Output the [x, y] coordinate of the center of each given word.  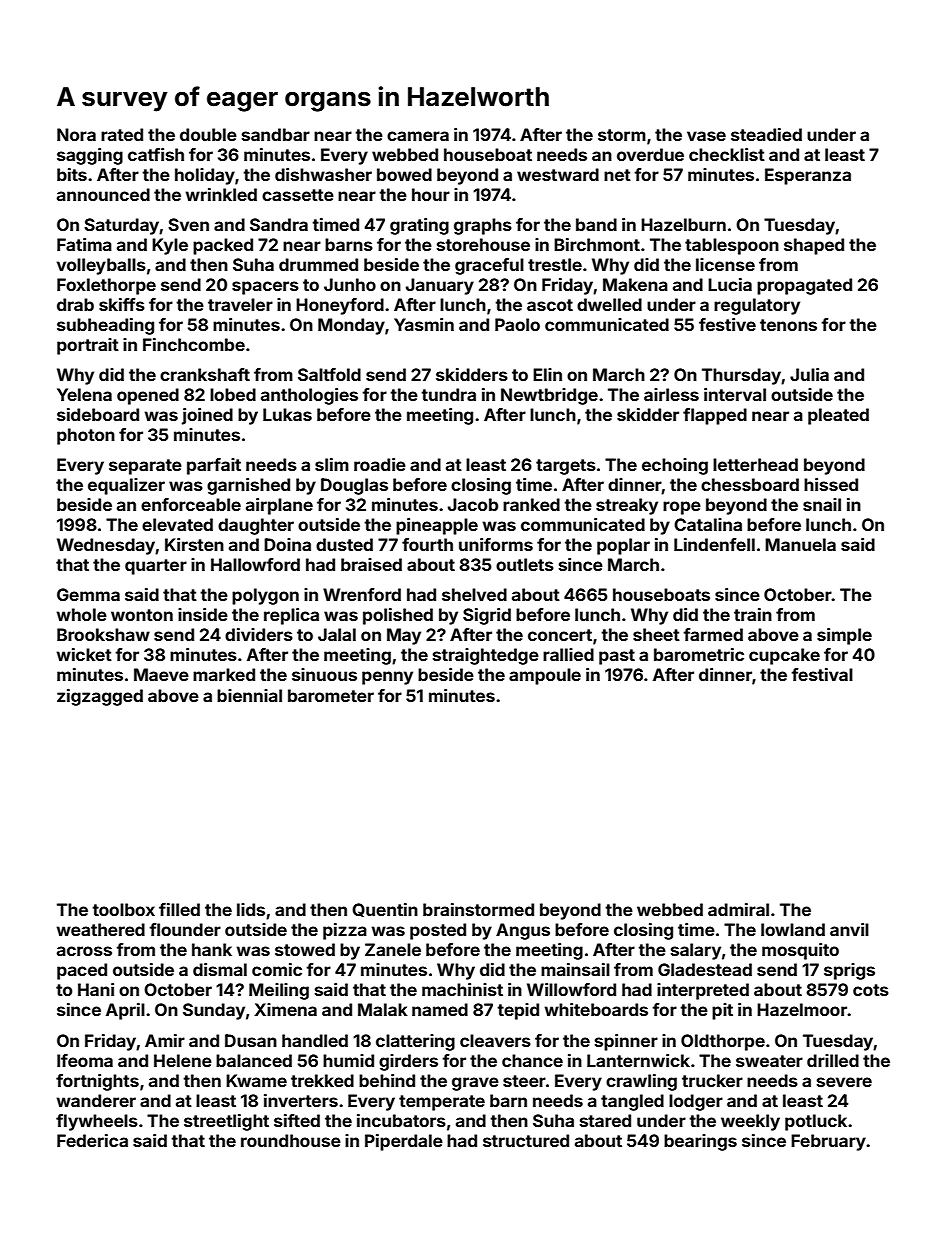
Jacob [473, 504]
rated [122, 134]
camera [418, 136]
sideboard [98, 414]
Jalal [337, 634]
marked [224, 674]
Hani [96, 989]
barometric [699, 654]
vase [706, 136]
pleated [838, 416]
